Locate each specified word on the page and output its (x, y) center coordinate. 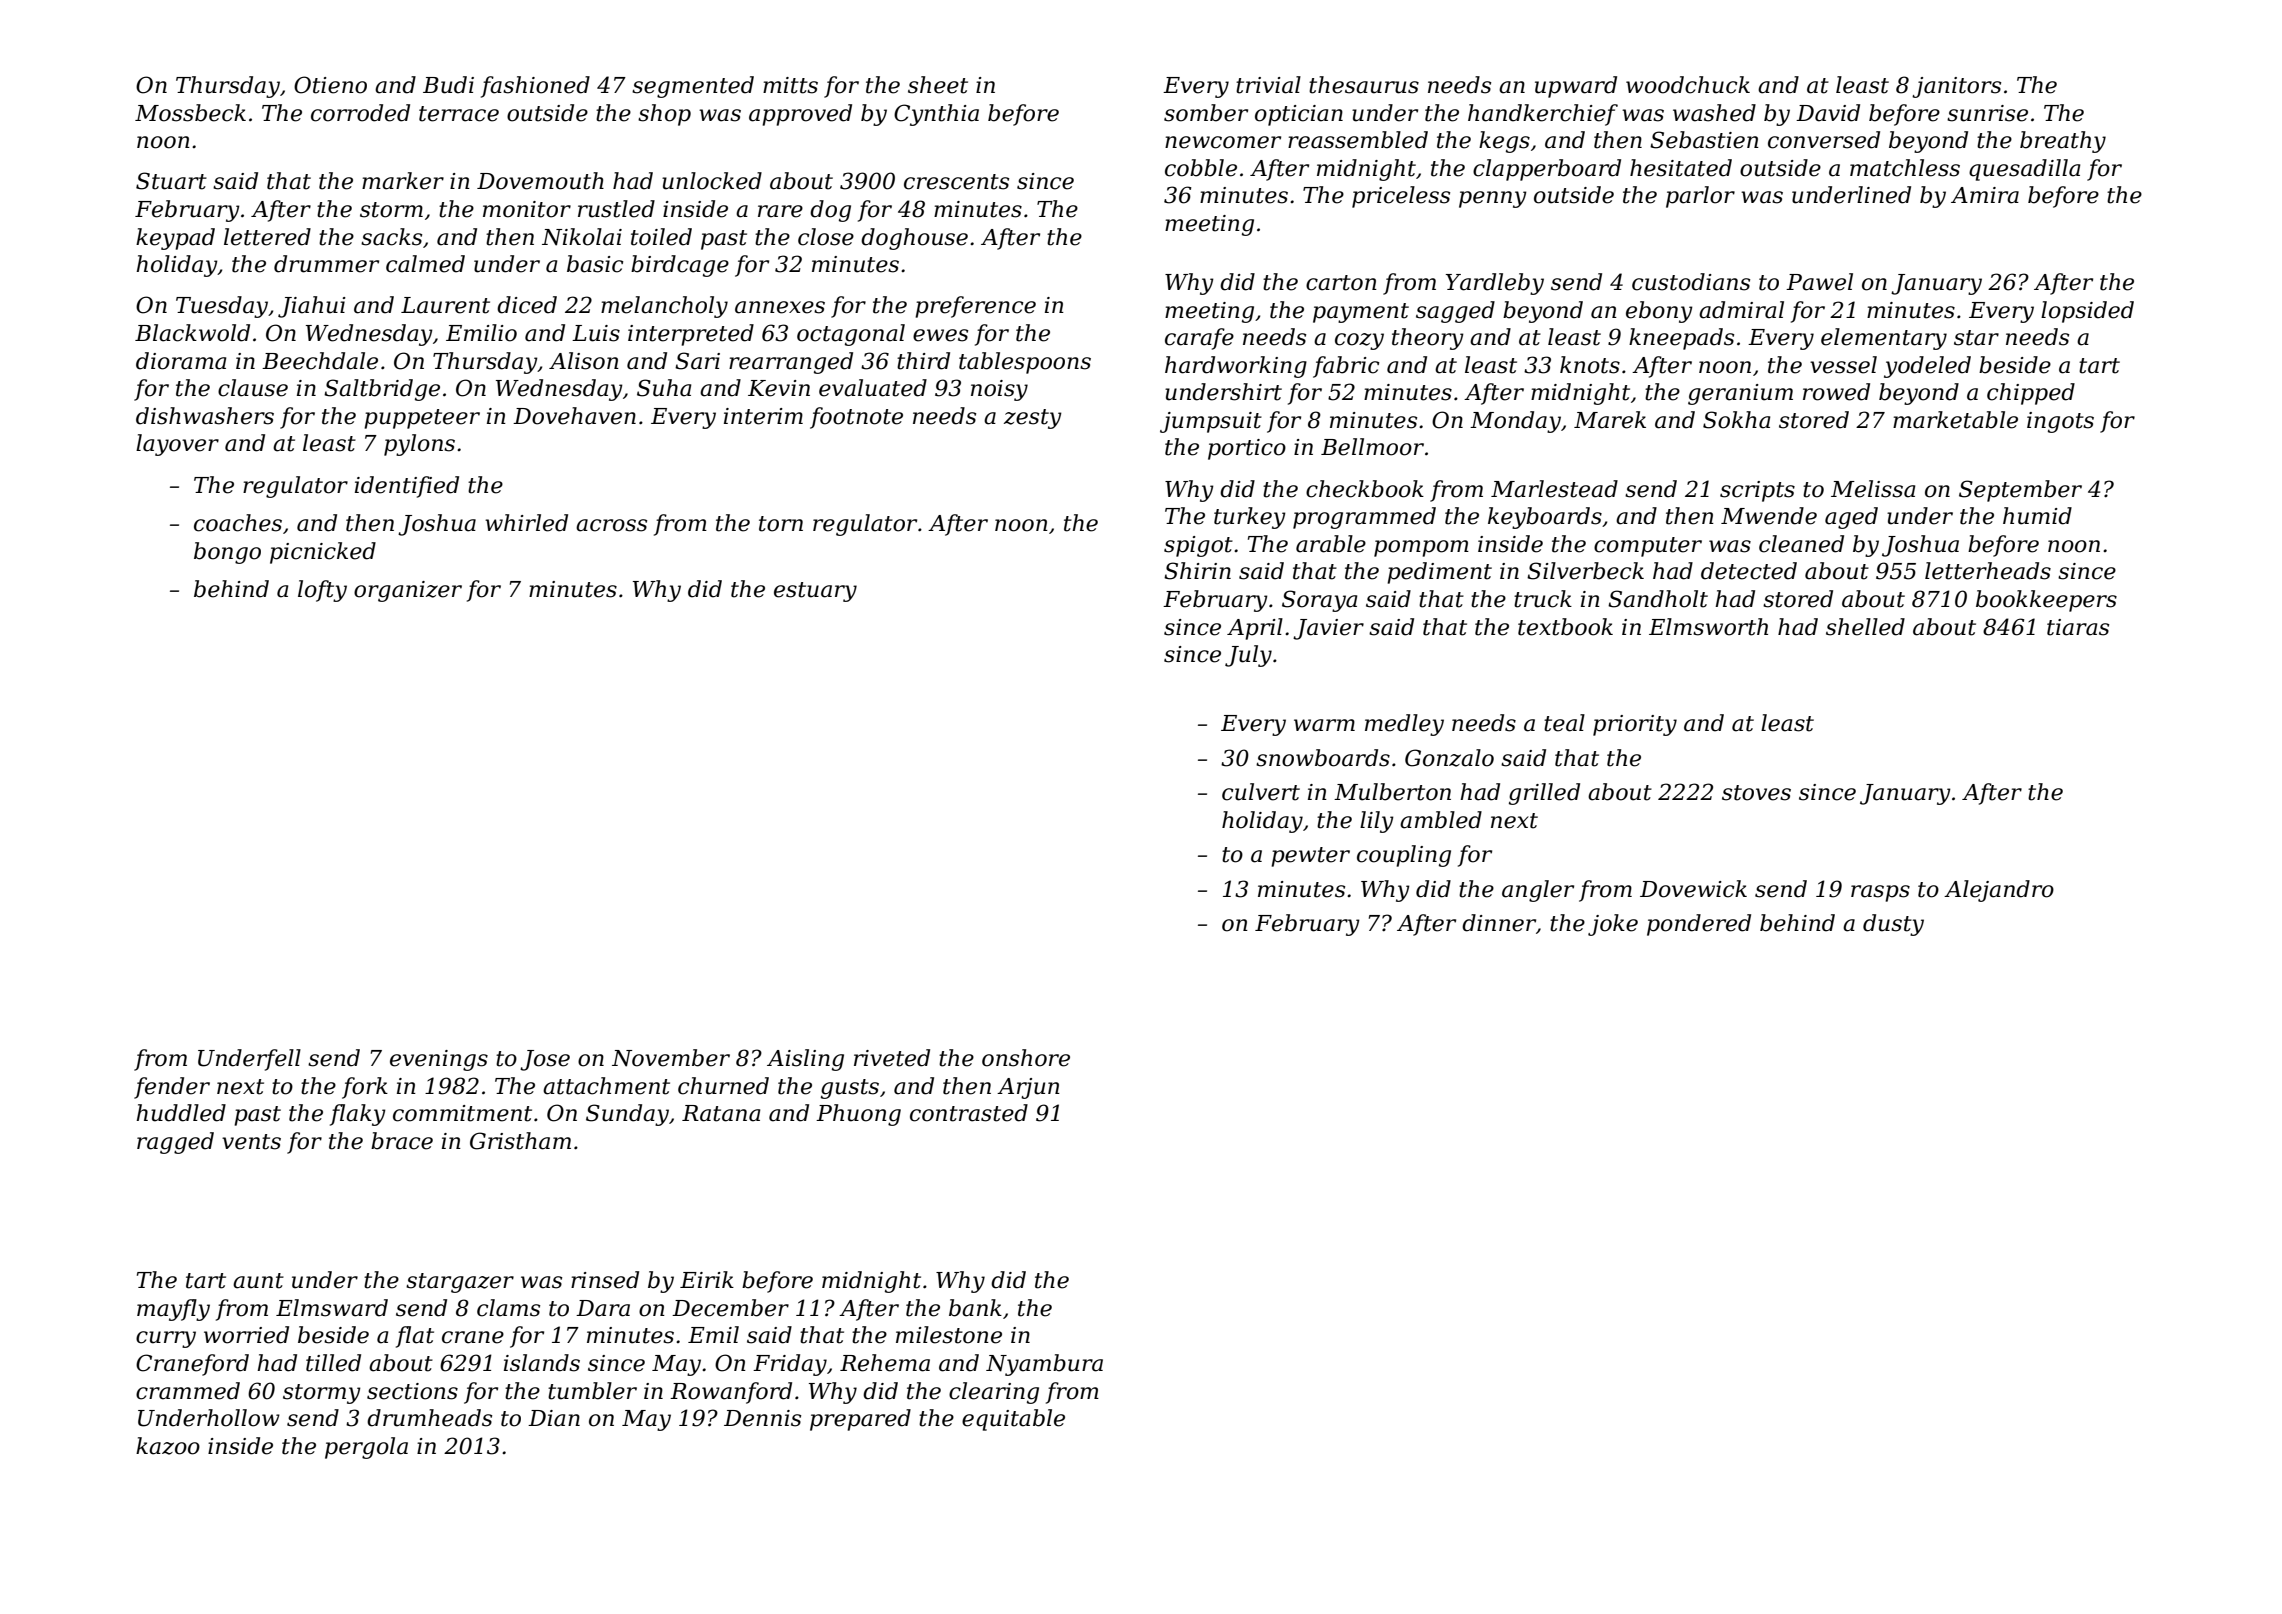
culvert (1261, 792)
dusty (1893, 925)
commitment (462, 1113)
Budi (448, 85)
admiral (1741, 310)
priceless (1401, 197)
